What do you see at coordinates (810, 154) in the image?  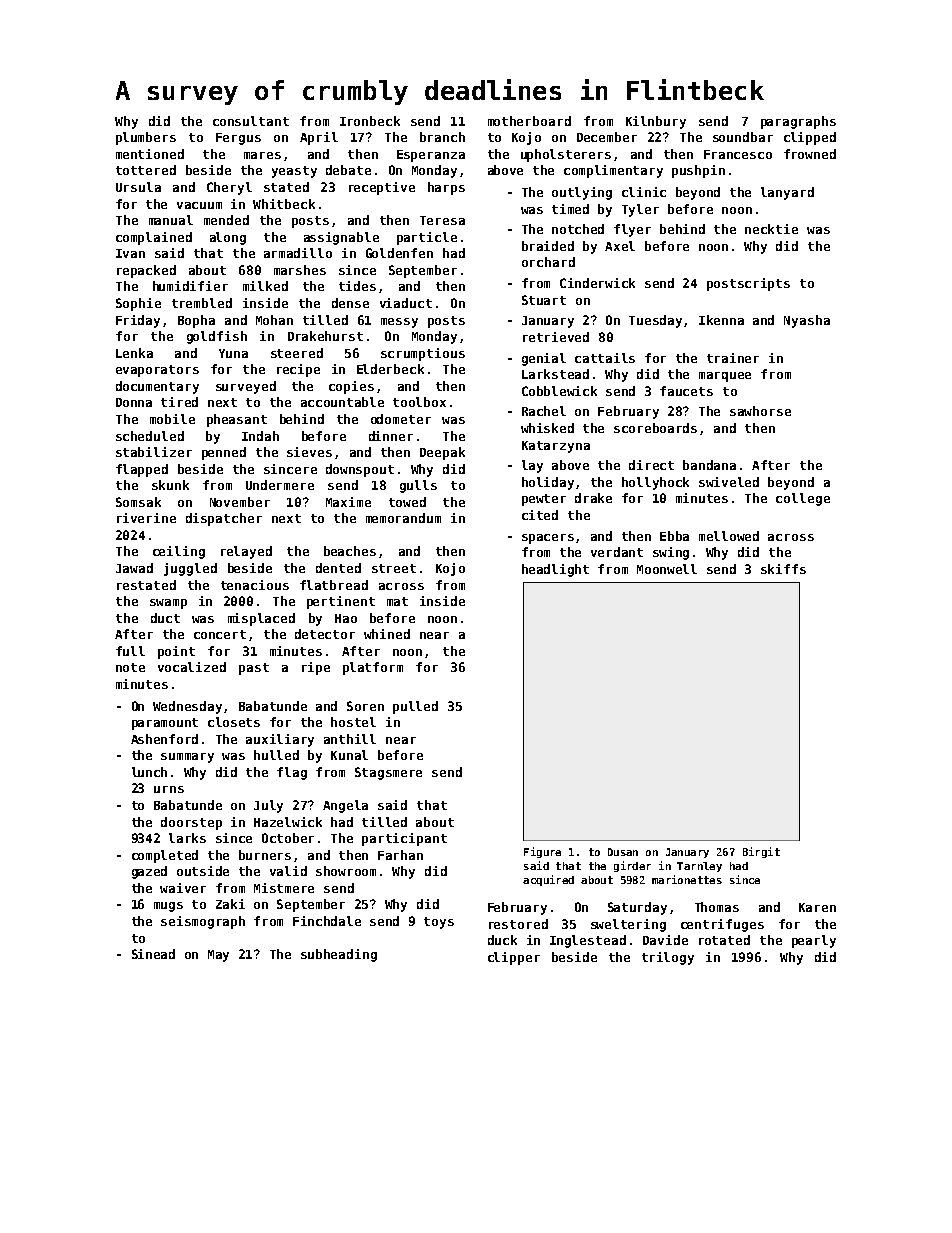 I see `frowned` at bounding box center [810, 154].
